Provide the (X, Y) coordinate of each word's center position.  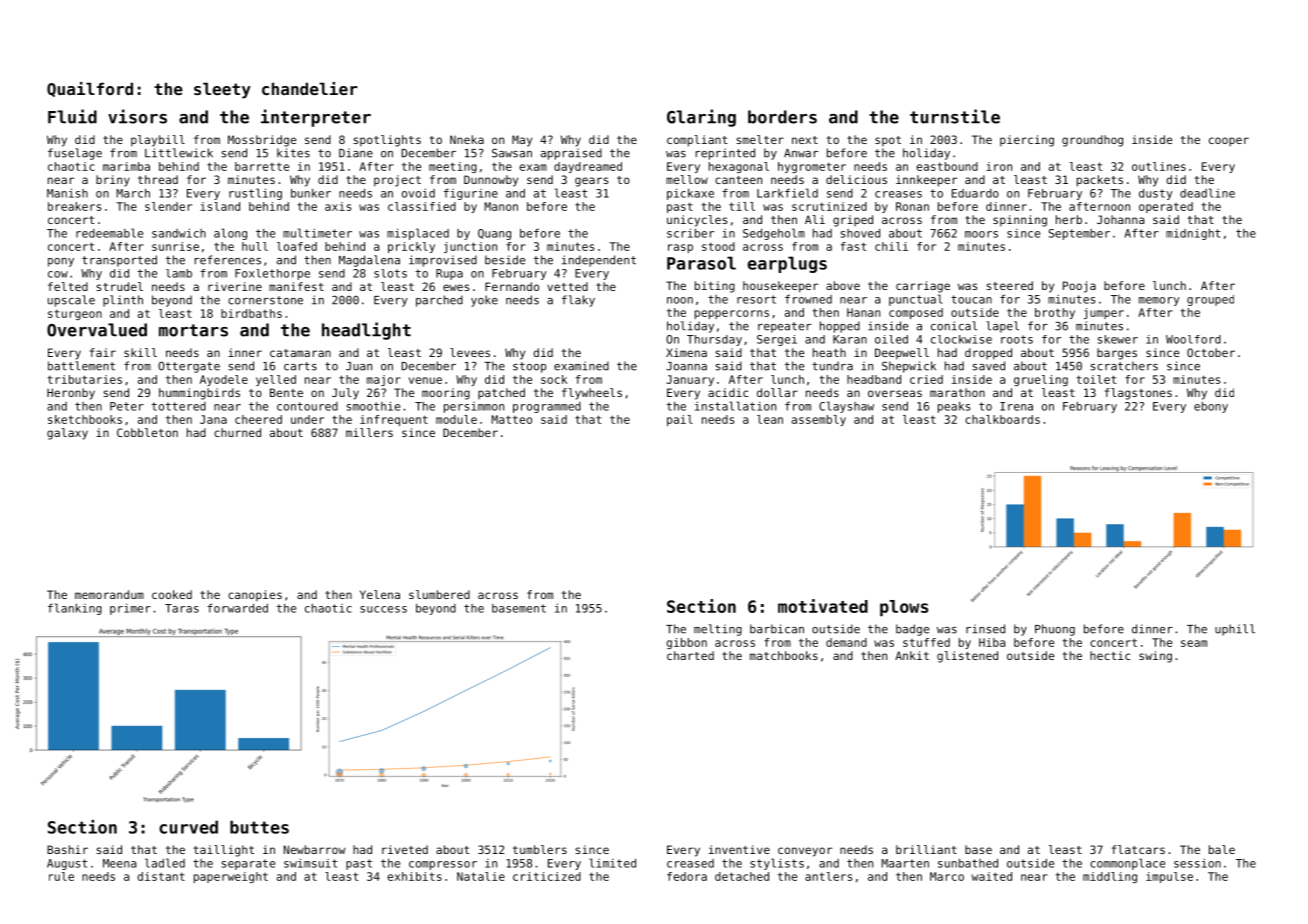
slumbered (439, 594)
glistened (967, 657)
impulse (1169, 877)
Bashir (67, 849)
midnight (1193, 234)
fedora (687, 876)
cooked (172, 594)
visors (137, 116)
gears (591, 182)
